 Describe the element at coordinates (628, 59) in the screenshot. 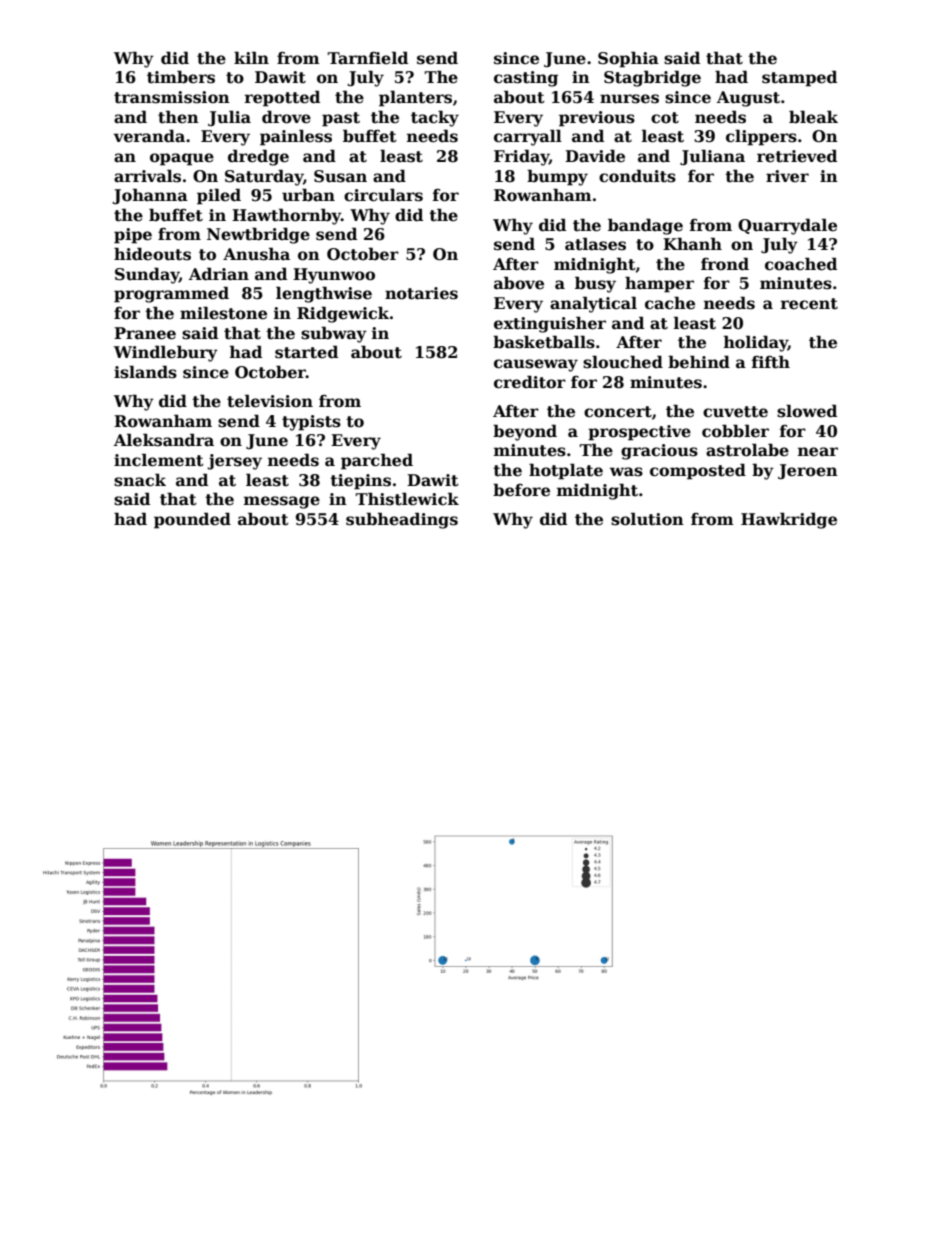

I see `Sophia` at that location.
